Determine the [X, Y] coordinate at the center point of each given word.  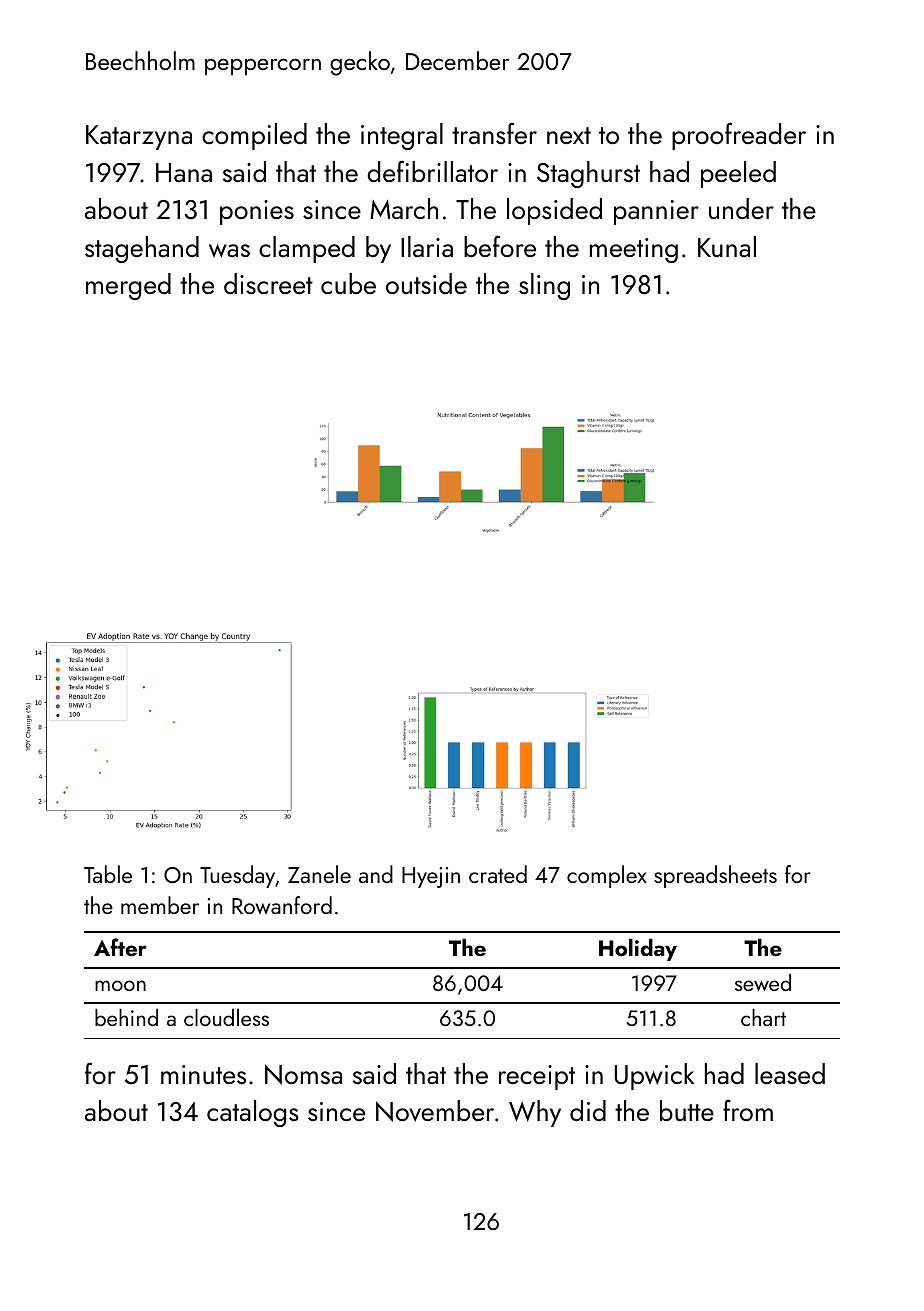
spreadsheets [715, 876]
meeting [634, 250]
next [569, 135]
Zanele [319, 874]
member [160, 905]
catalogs [253, 1113]
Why [535, 1113]
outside [426, 283]
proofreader [739, 136]
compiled [254, 136]
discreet [268, 283]
